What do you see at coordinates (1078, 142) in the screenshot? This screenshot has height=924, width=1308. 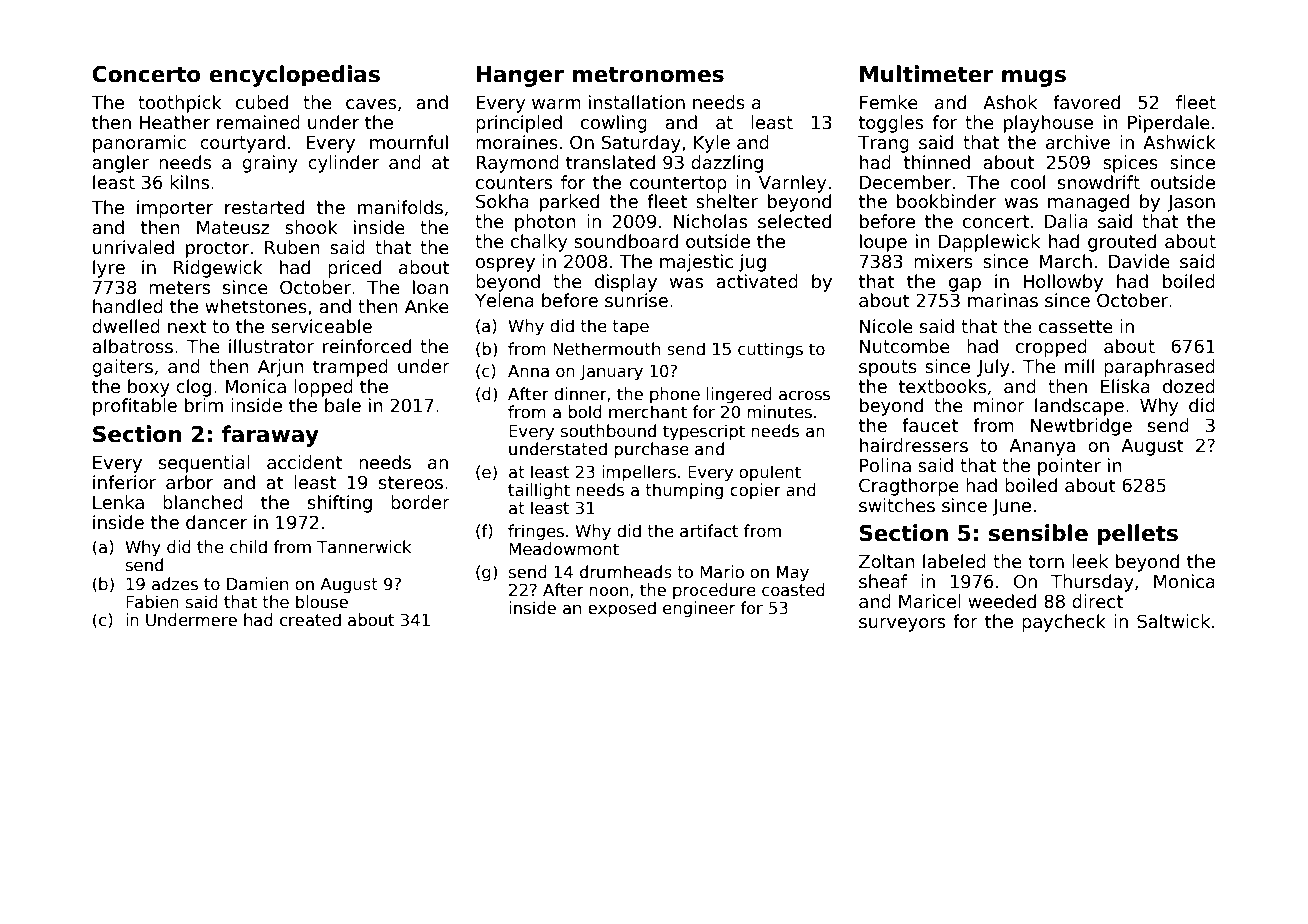 I see `archive` at bounding box center [1078, 142].
